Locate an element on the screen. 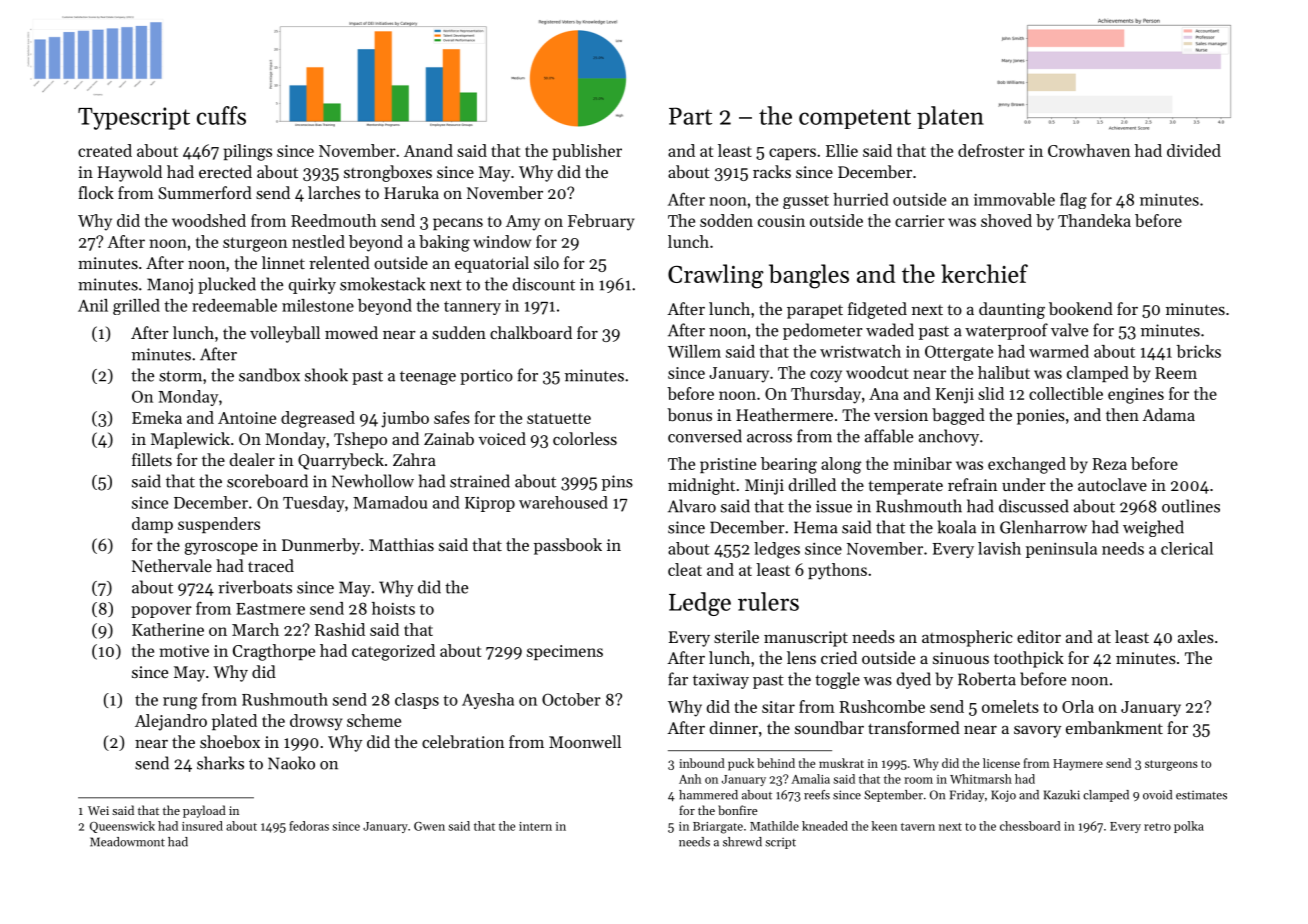 The width and height of the screenshot is (1308, 924). ovoid is located at coordinates (1157, 795).
